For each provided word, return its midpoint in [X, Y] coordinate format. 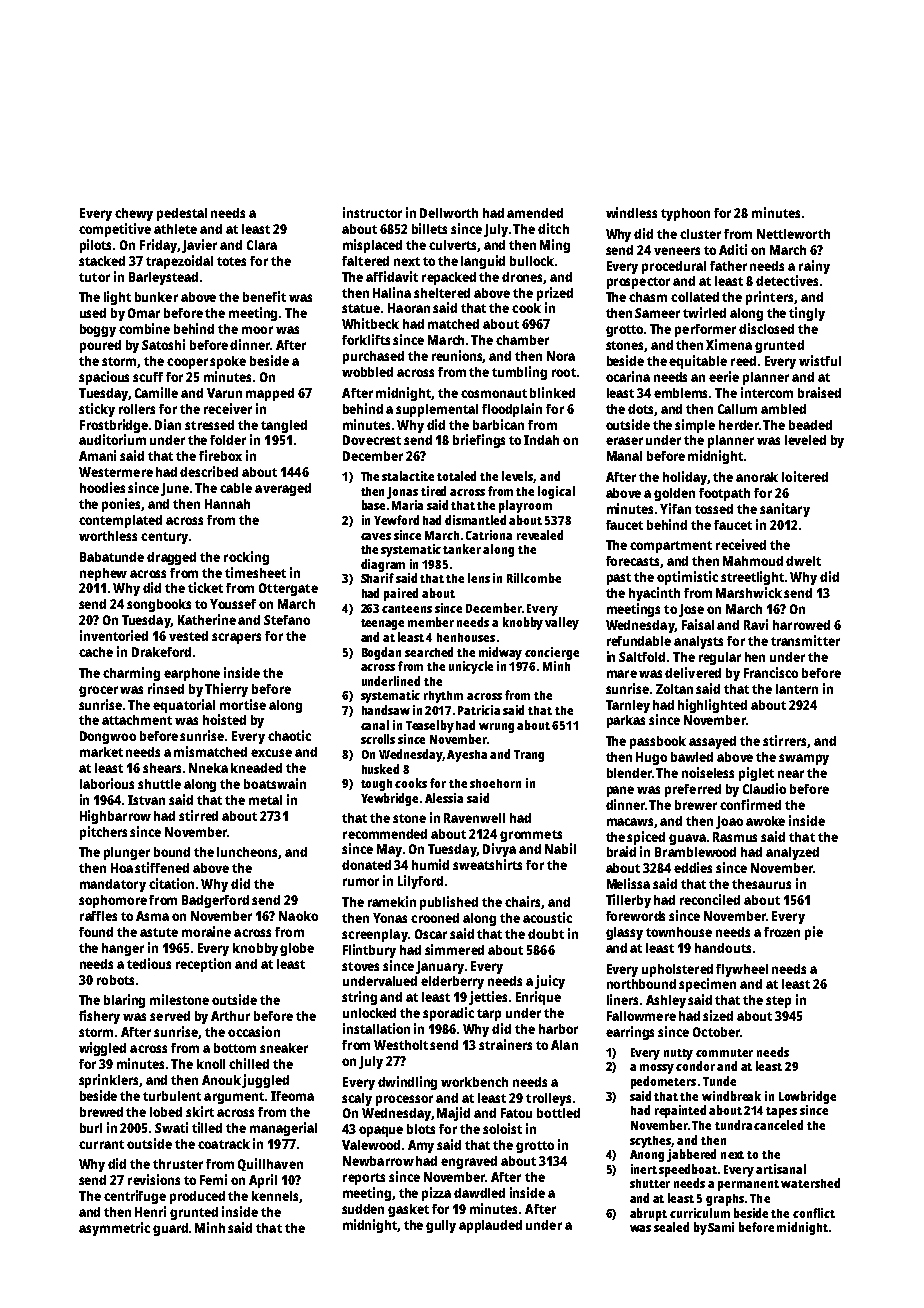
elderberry [452, 982]
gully [441, 1226]
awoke [765, 821]
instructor [372, 212]
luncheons [248, 853]
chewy [134, 214]
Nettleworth [793, 234]
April [263, 1181]
